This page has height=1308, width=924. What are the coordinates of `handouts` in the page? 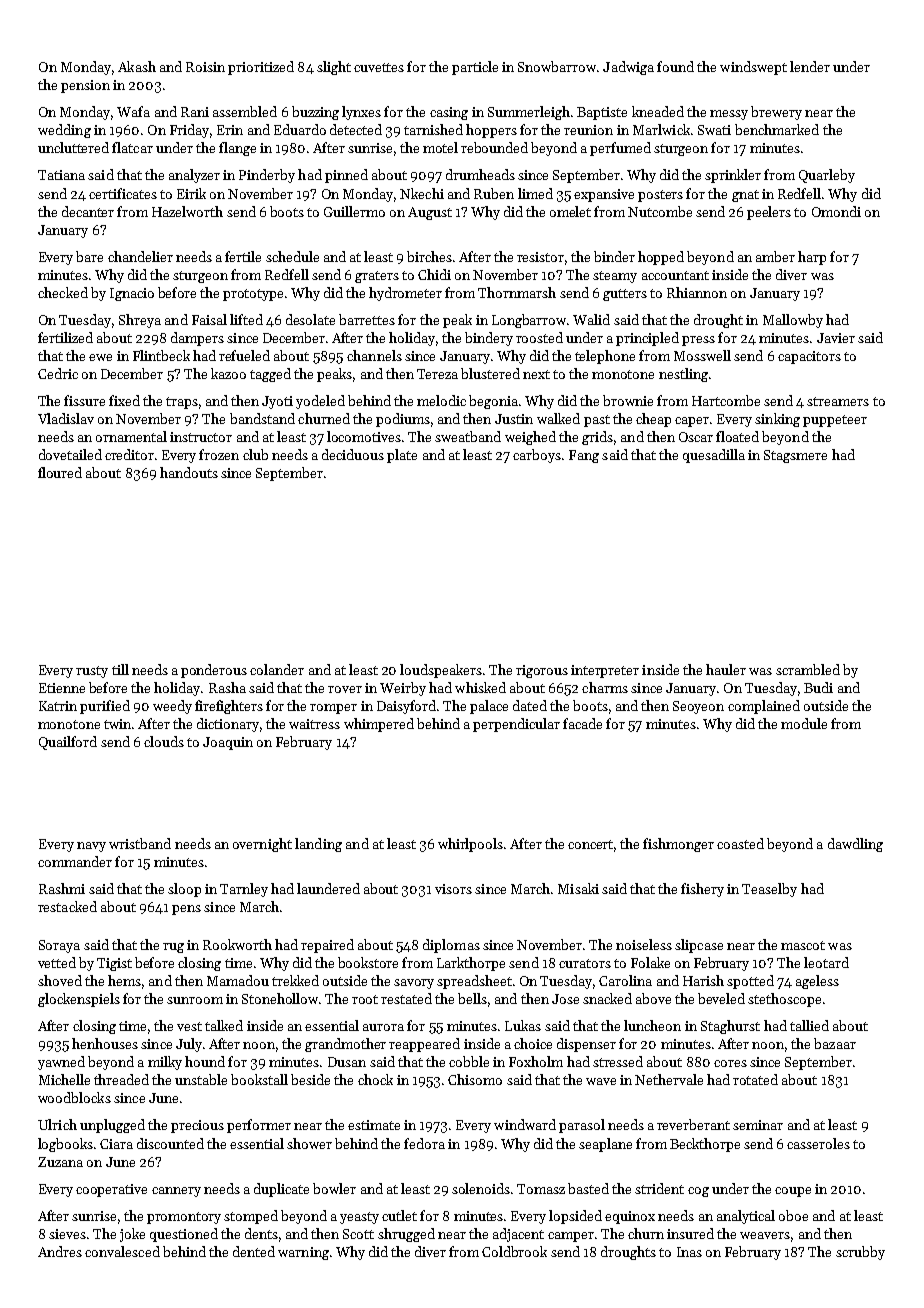 It's located at (189, 472).
